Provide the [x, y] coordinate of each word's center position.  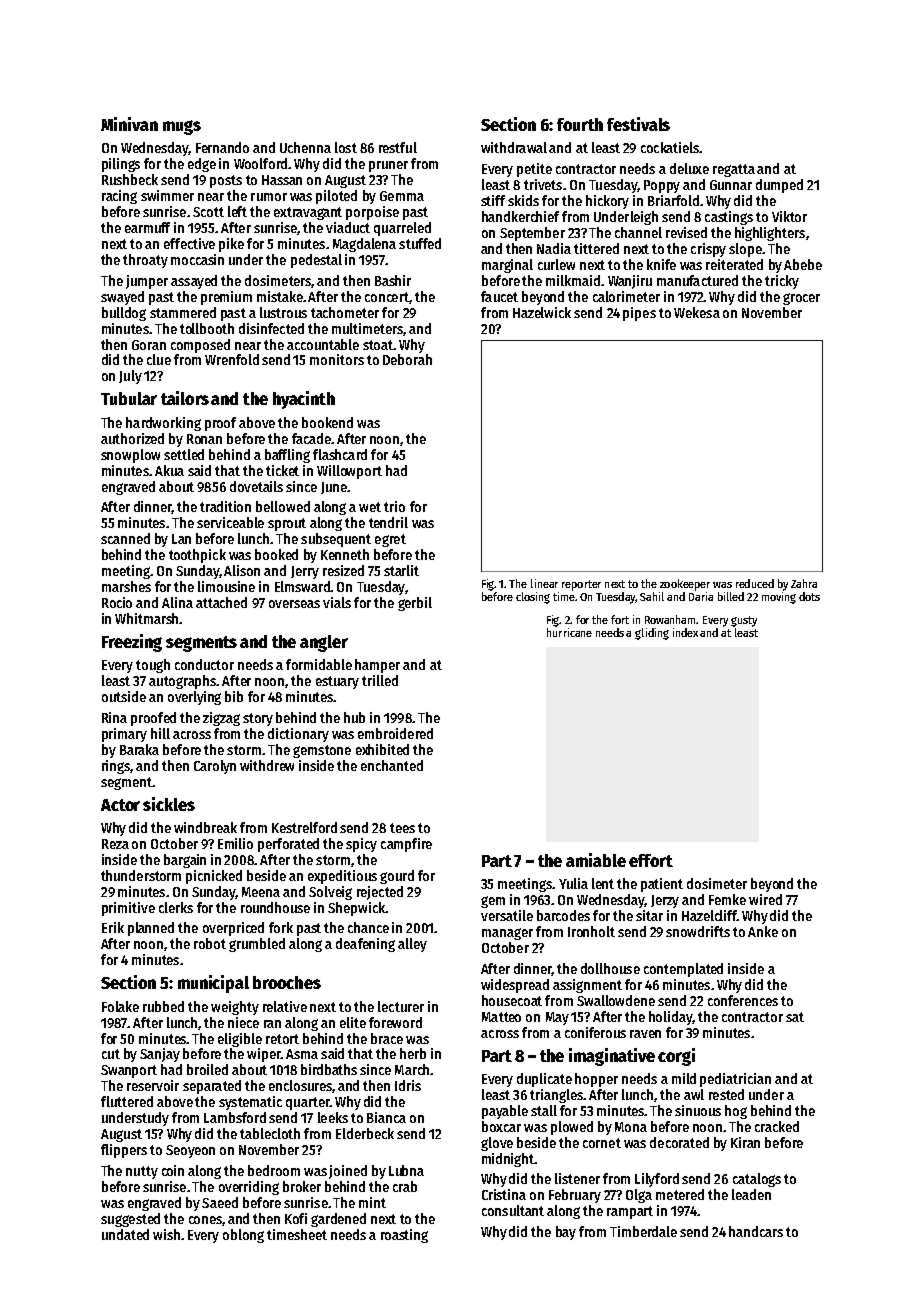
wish [166, 1234]
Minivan [129, 124]
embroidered [395, 733]
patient [662, 885]
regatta [734, 170]
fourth [580, 124]
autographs [182, 682]
